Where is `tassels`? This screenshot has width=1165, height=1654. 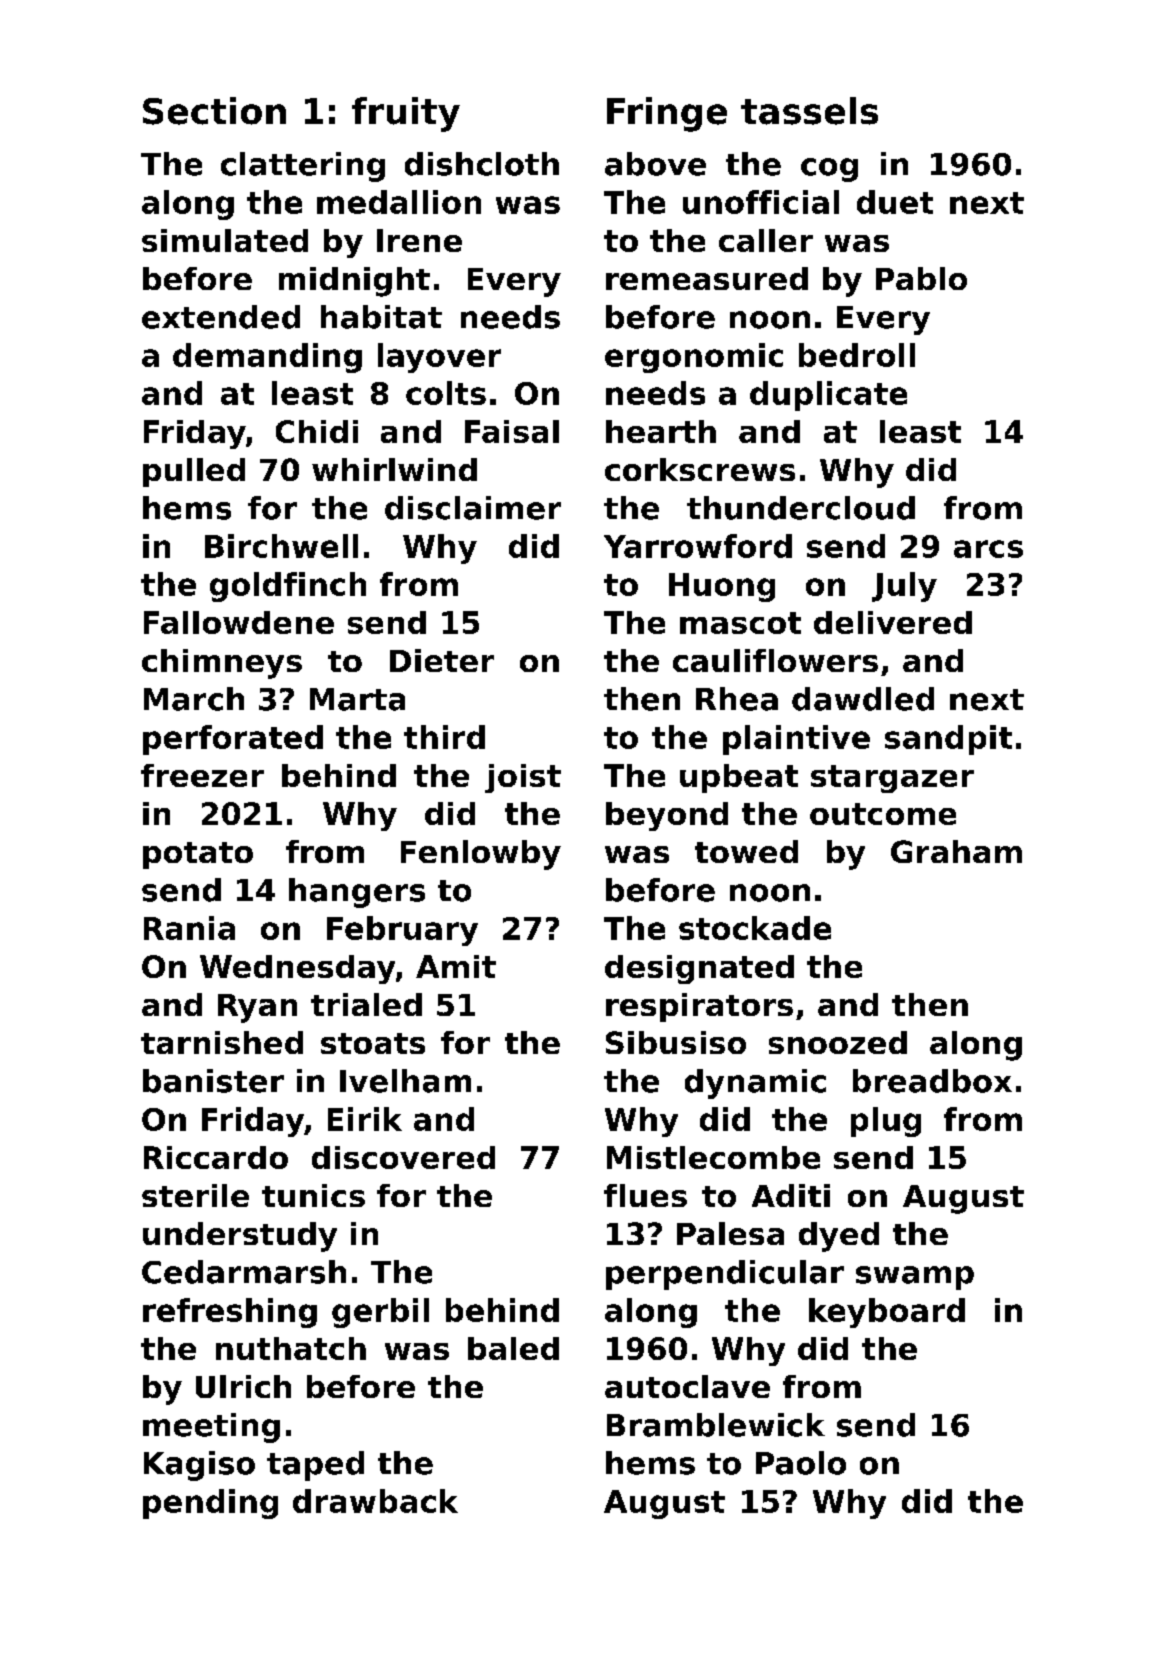
tassels is located at coordinates (809, 111).
